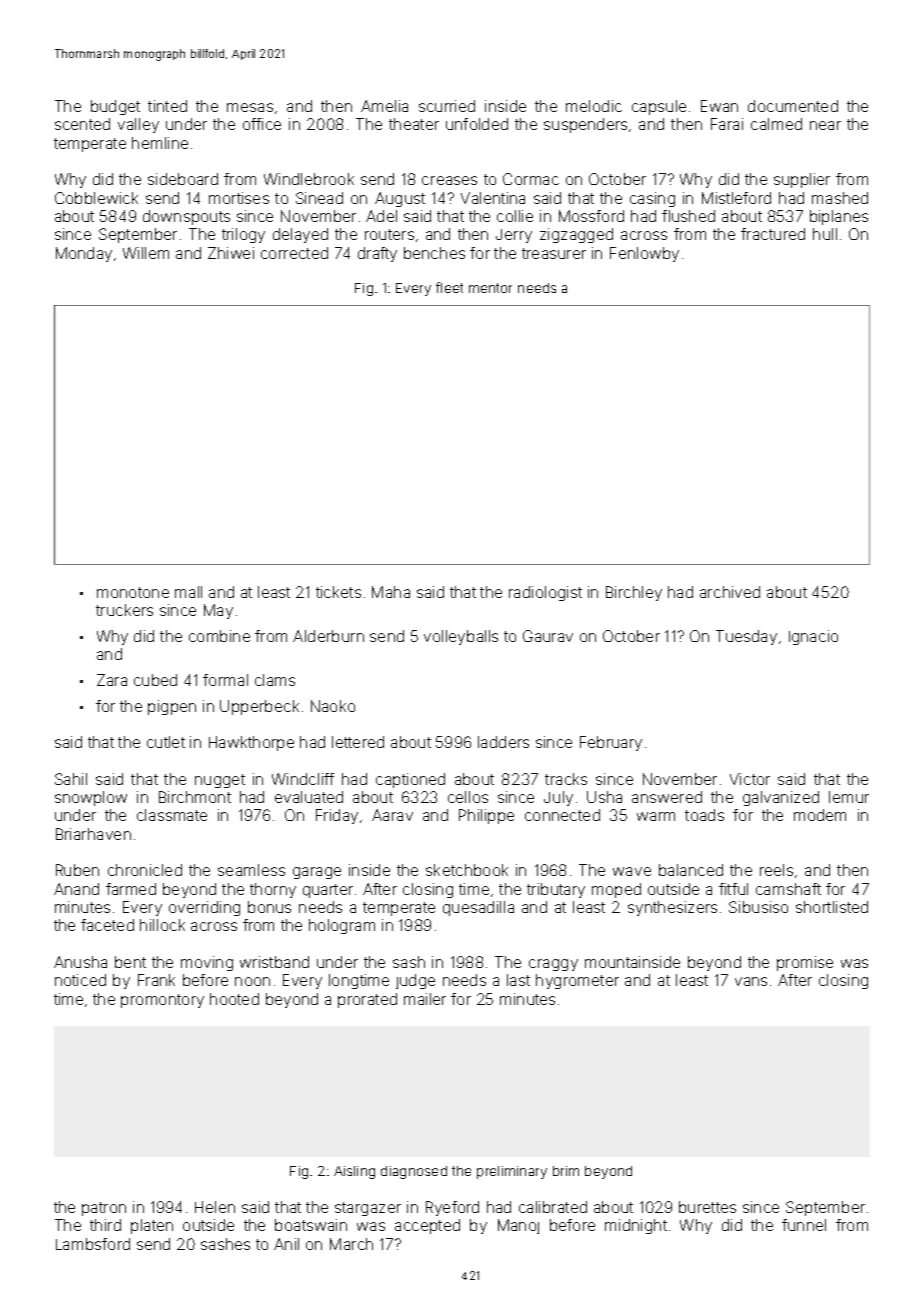 The height and width of the image is (1308, 924). What do you see at coordinates (124, 610) in the image?
I see `truckers` at bounding box center [124, 610].
